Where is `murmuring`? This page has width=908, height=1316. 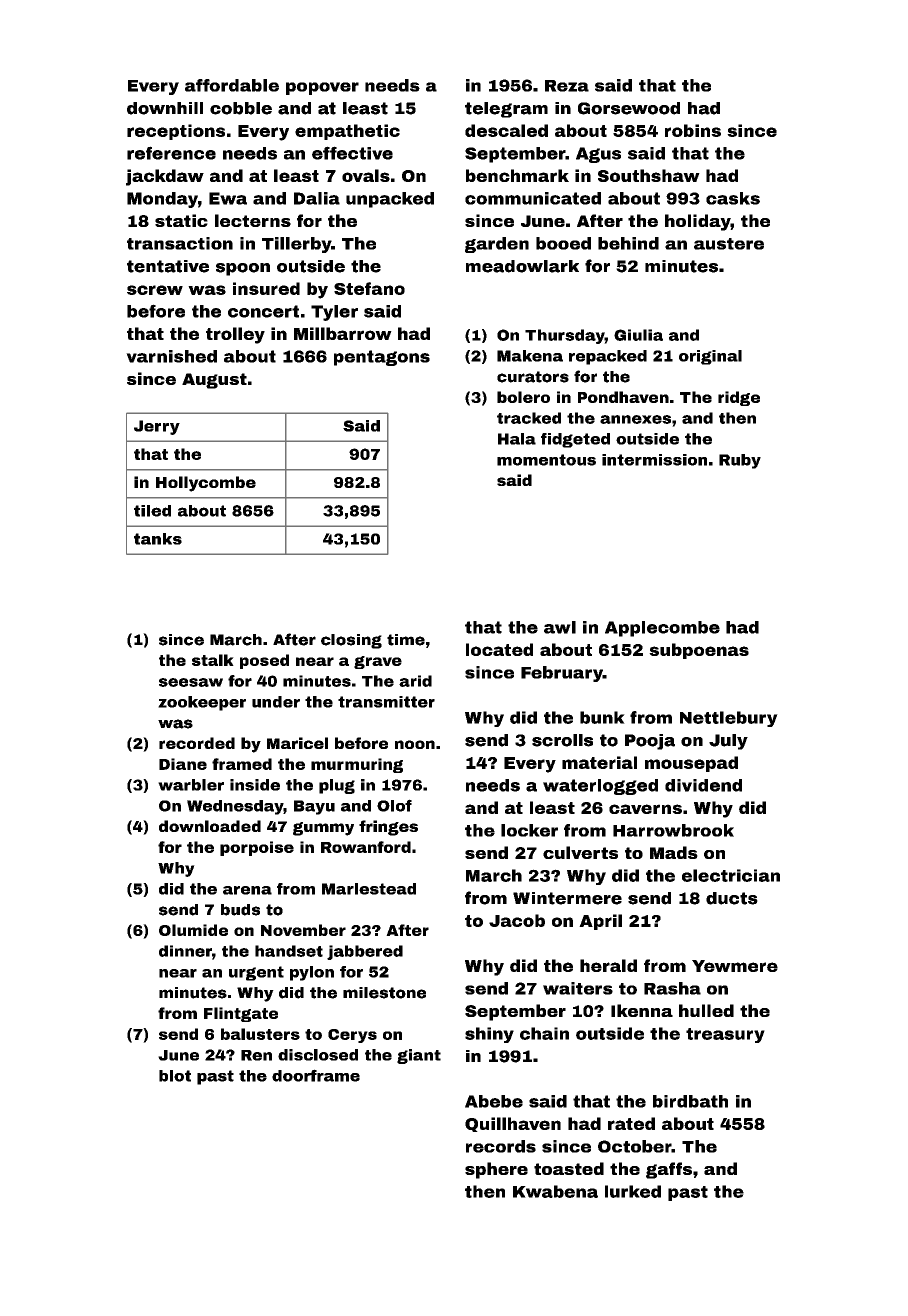
murmuring is located at coordinates (357, 765).
